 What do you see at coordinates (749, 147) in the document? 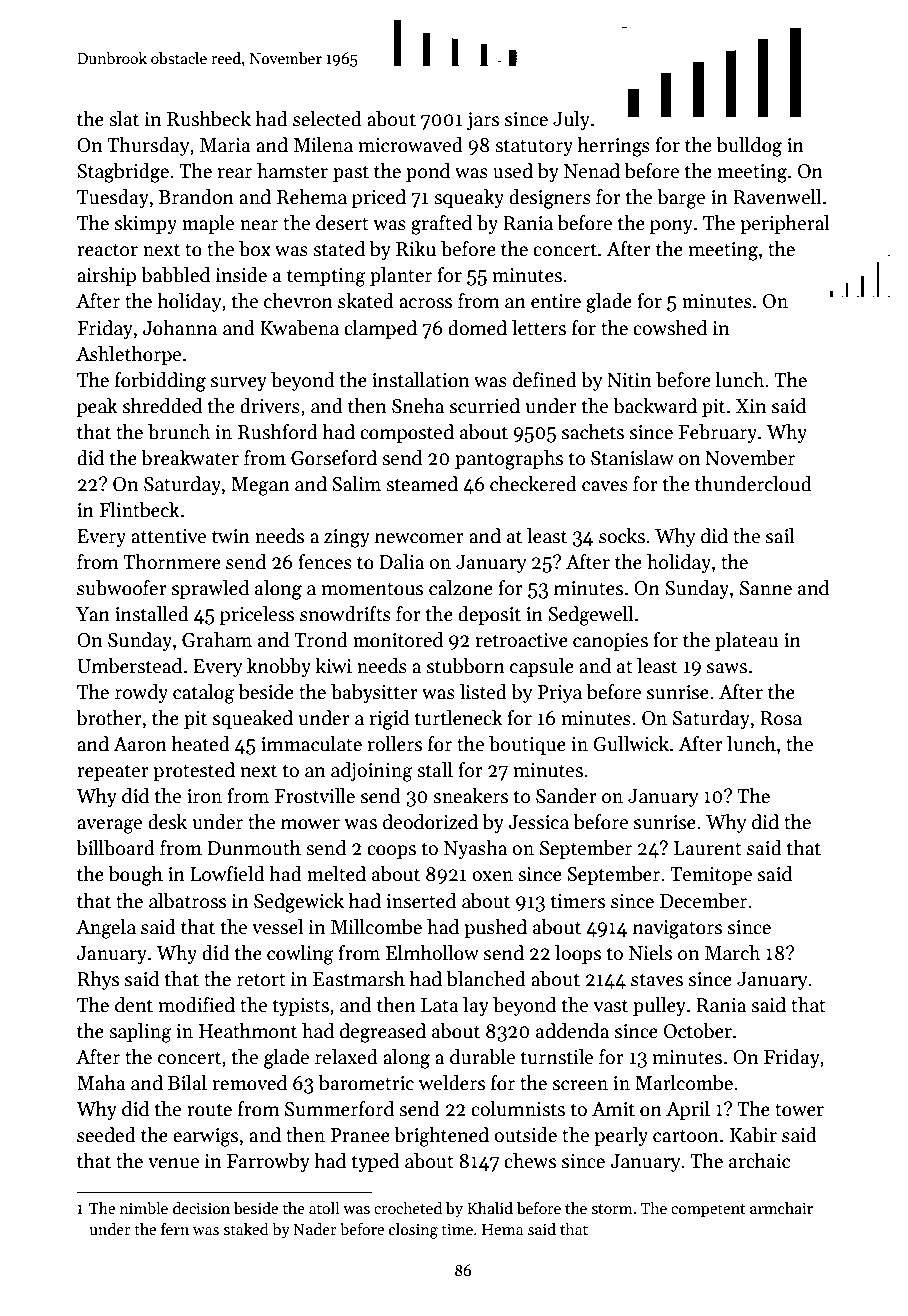
I see `bulldog` at bounding box center [749, 147].
